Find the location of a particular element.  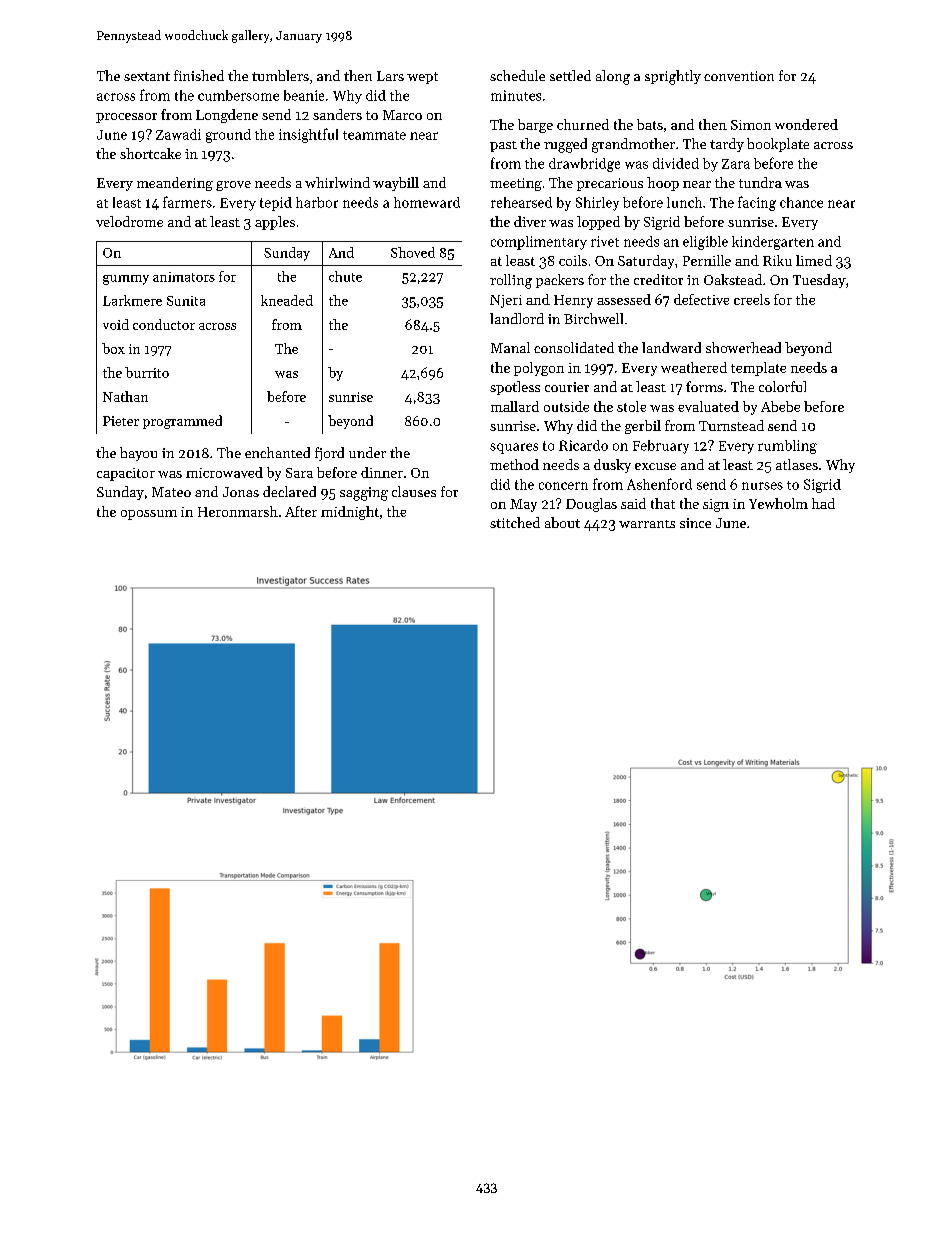

conductor is located at coordinates (164, 324).
